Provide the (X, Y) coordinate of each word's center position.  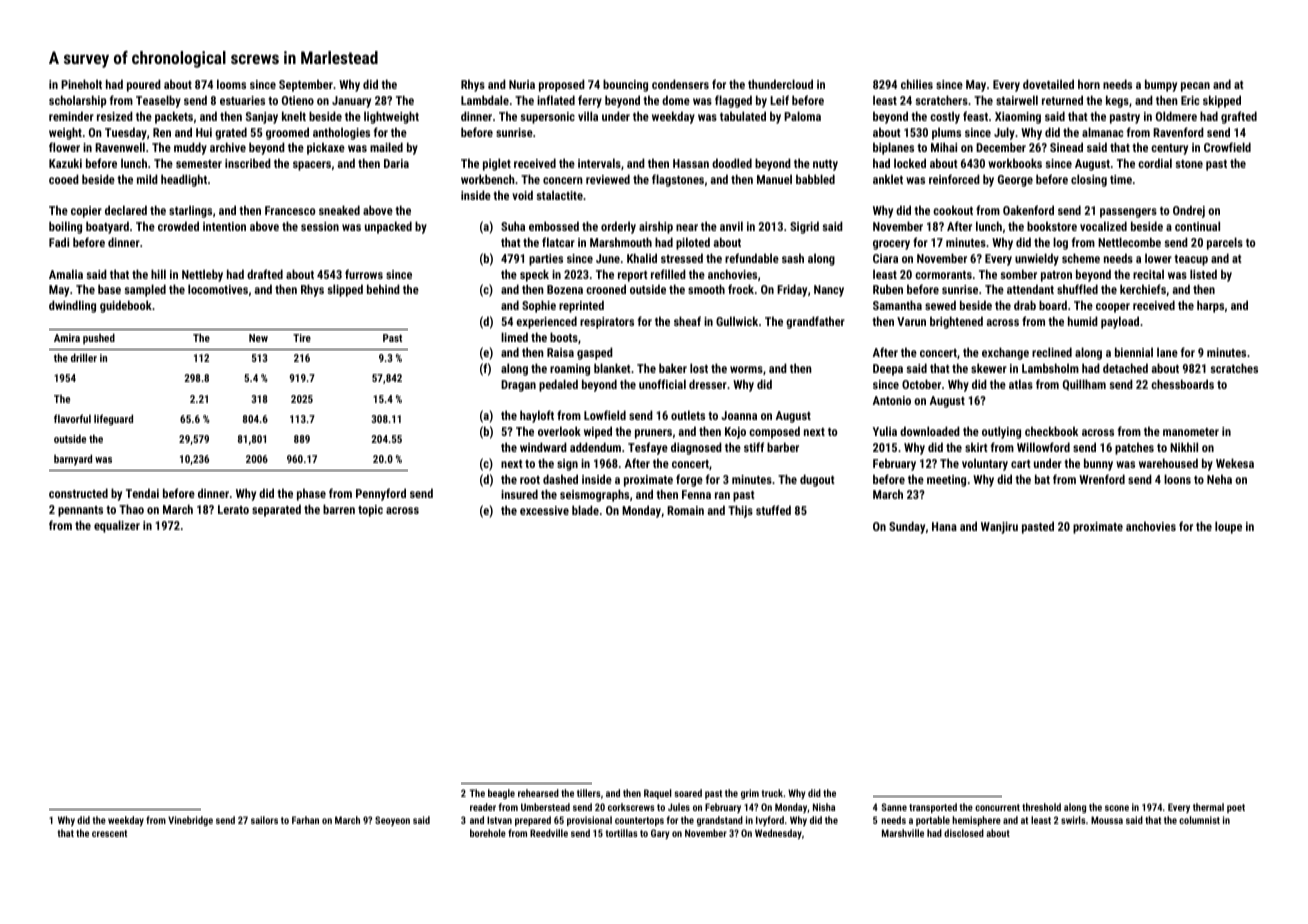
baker (673, 368)
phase (311, 494)
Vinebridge (190, 821)
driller (84, 357)
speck (534, 275)
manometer (1191, 432)
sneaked (339, 210)
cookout (953, 210)
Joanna (739, 415)
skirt (976, 447)
